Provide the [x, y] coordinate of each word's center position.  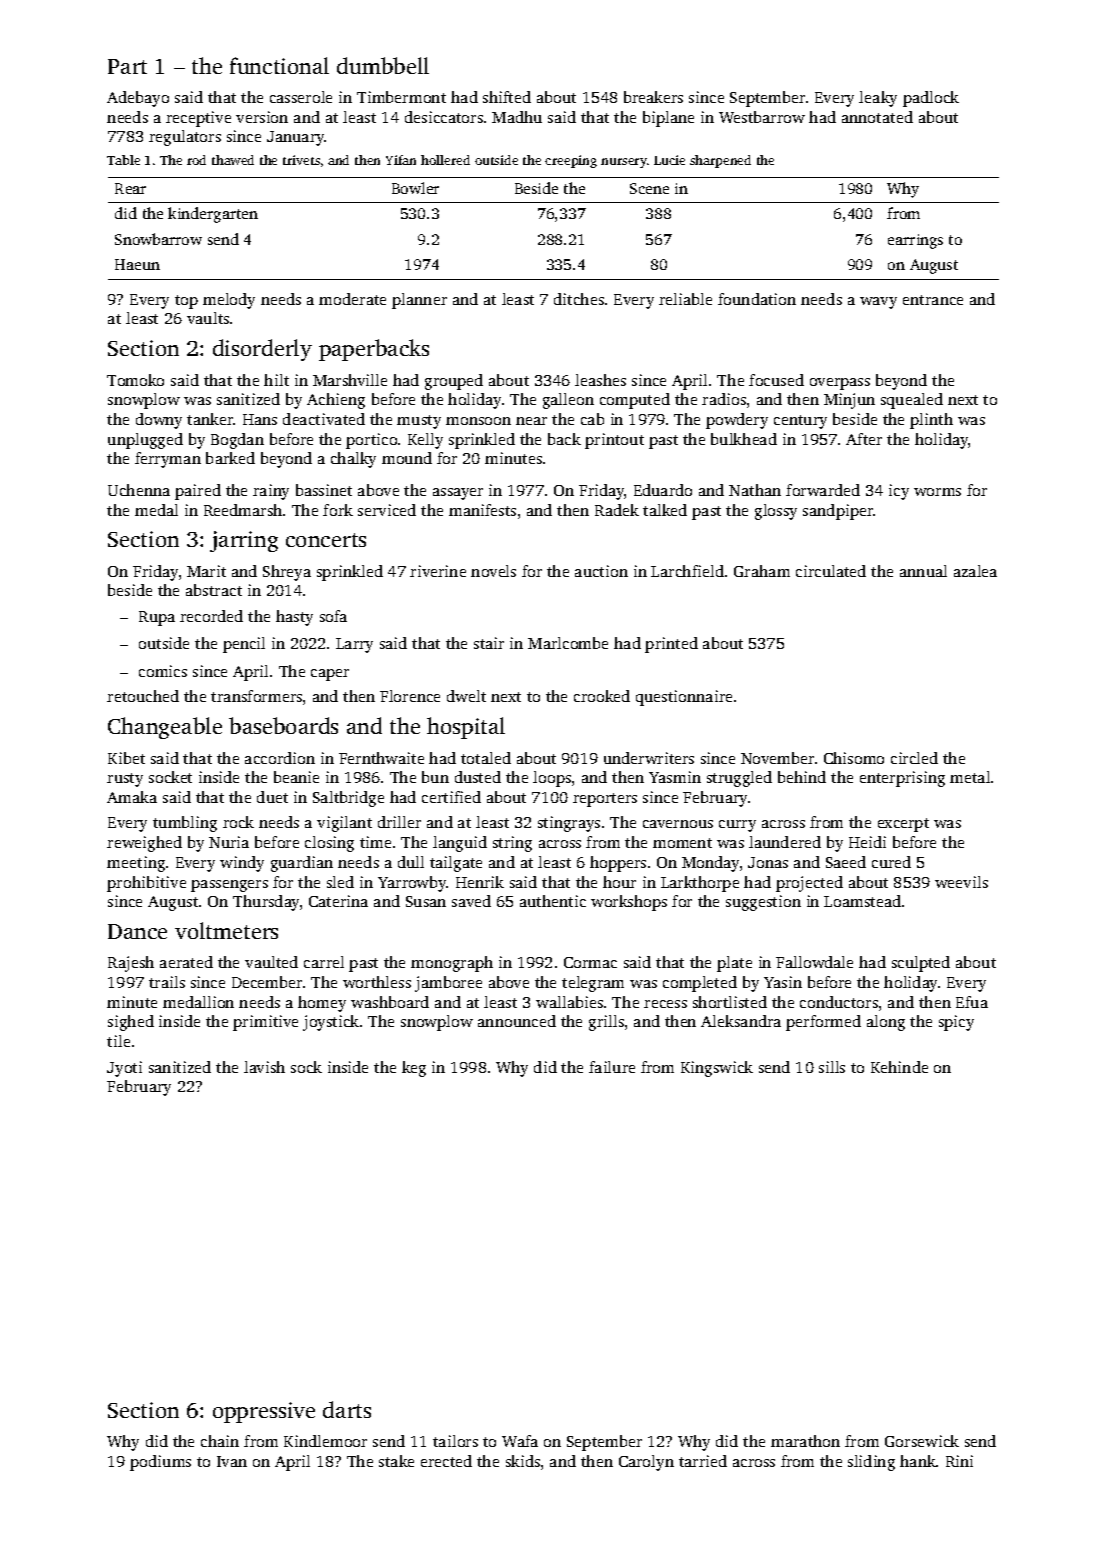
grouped [454, 382]
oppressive [264, 1412]
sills [832, 1067]
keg [414, 1069]
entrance [933, 300]
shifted [507, 97]
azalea [975, 571]
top [186, 302]
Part [127, 66]
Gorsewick [922, 1441]
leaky [878, 99]
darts [347, 1409]
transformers [256, 696]
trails [167, 982]
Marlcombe [568, 643]
